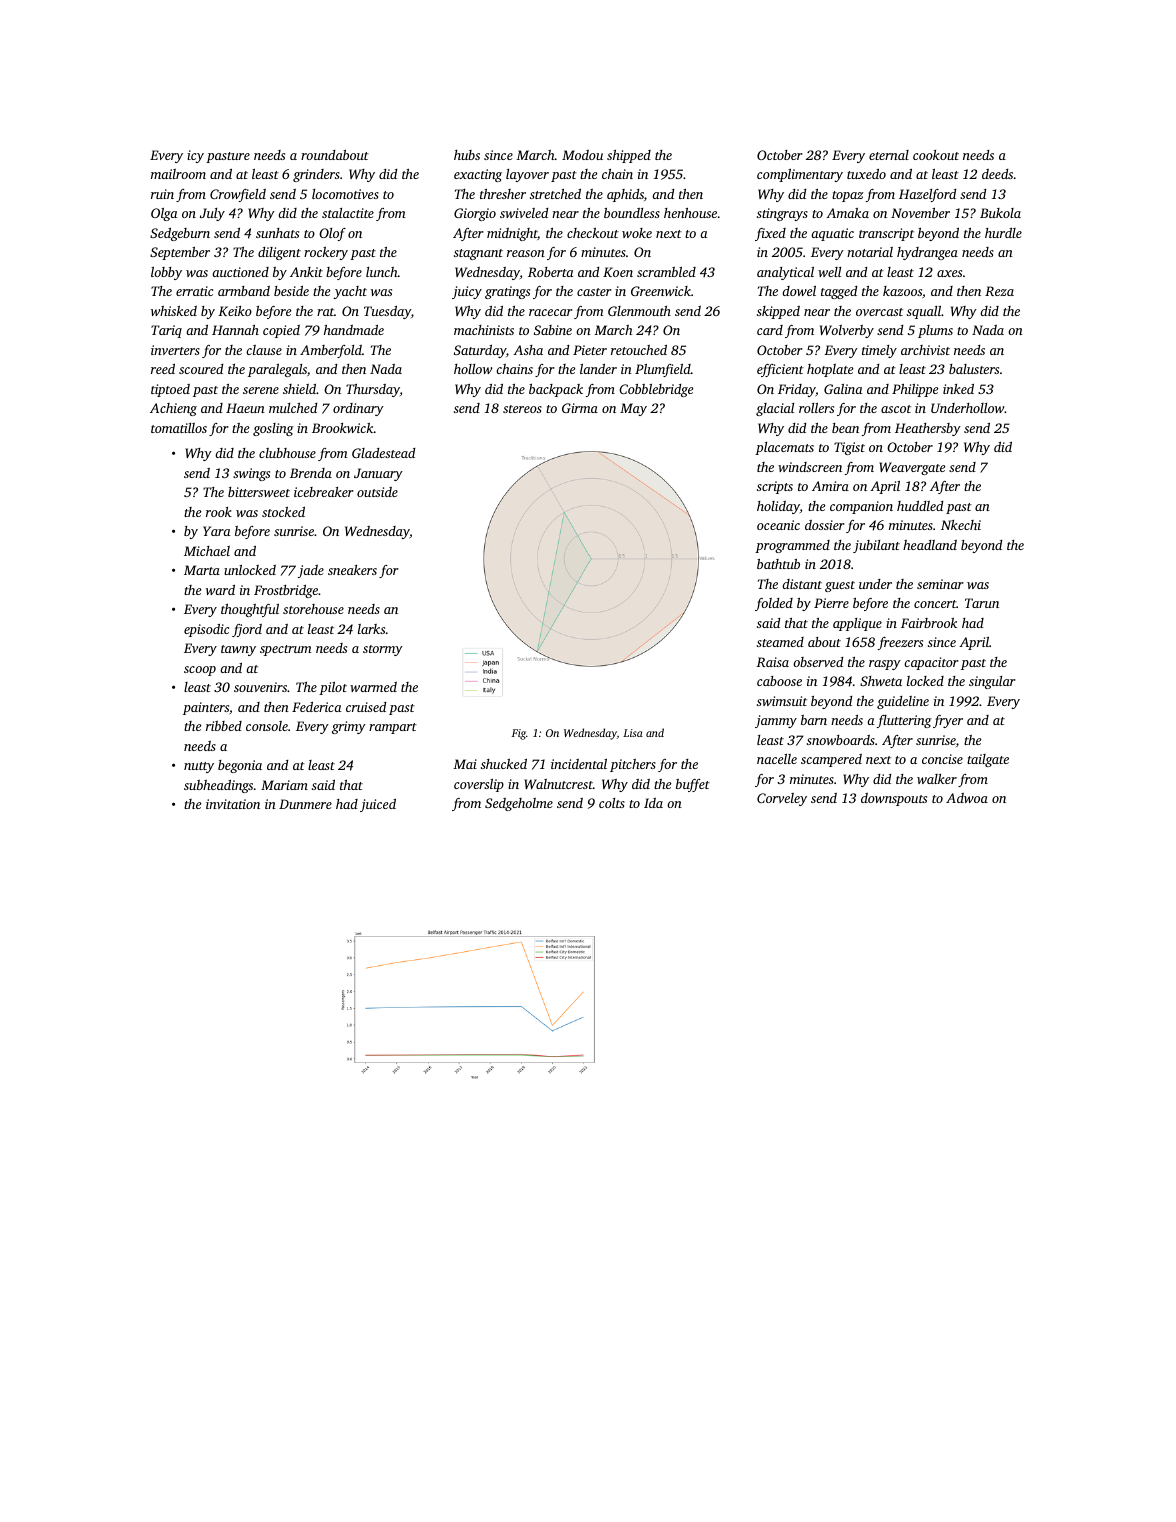 The image size is (1176, 1522). I want to click on Sedgeholme, so click(519, 804).
